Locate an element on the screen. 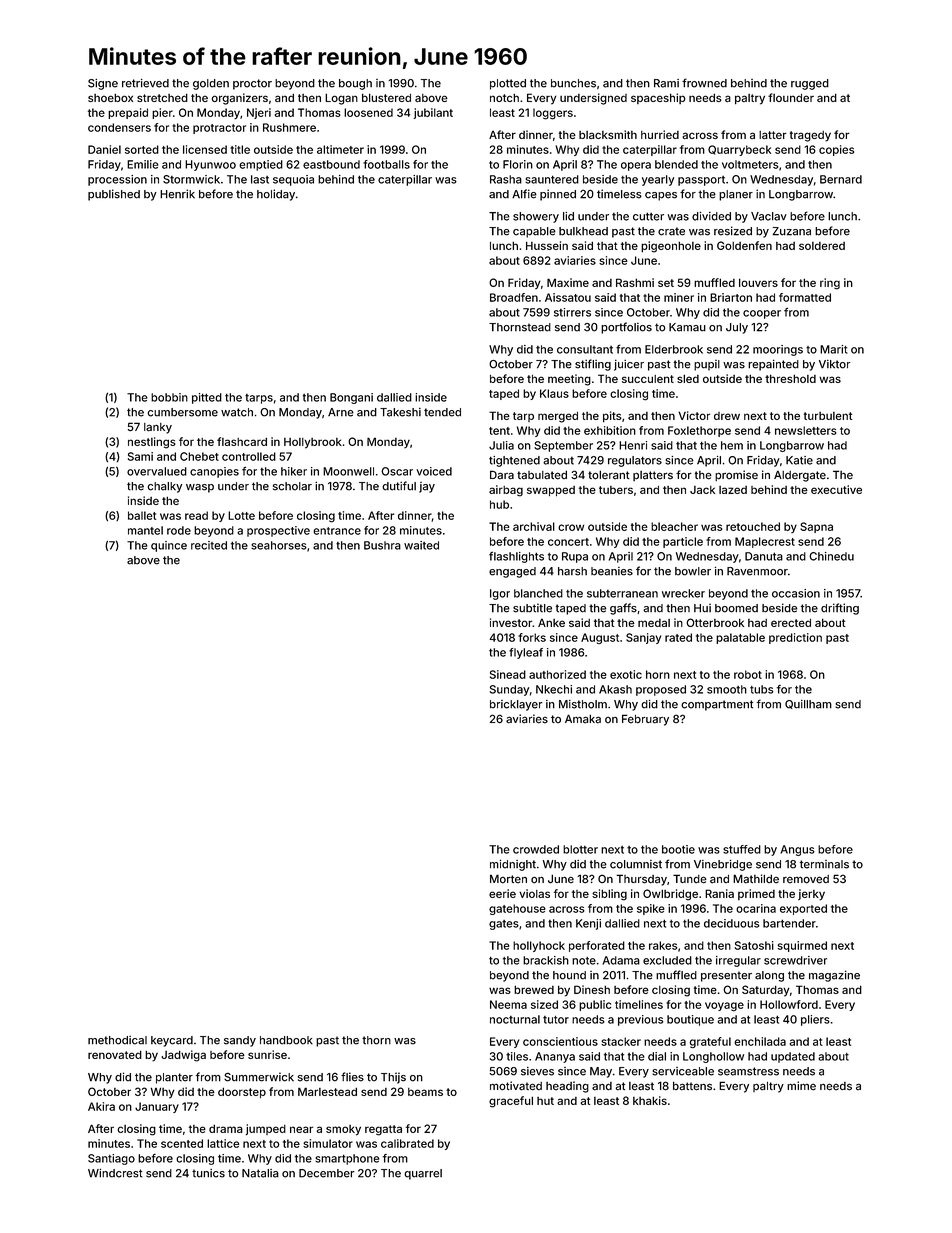 The width and height of the screenshot is (952, 1233). bunches is located at coordinates (573, 83).
